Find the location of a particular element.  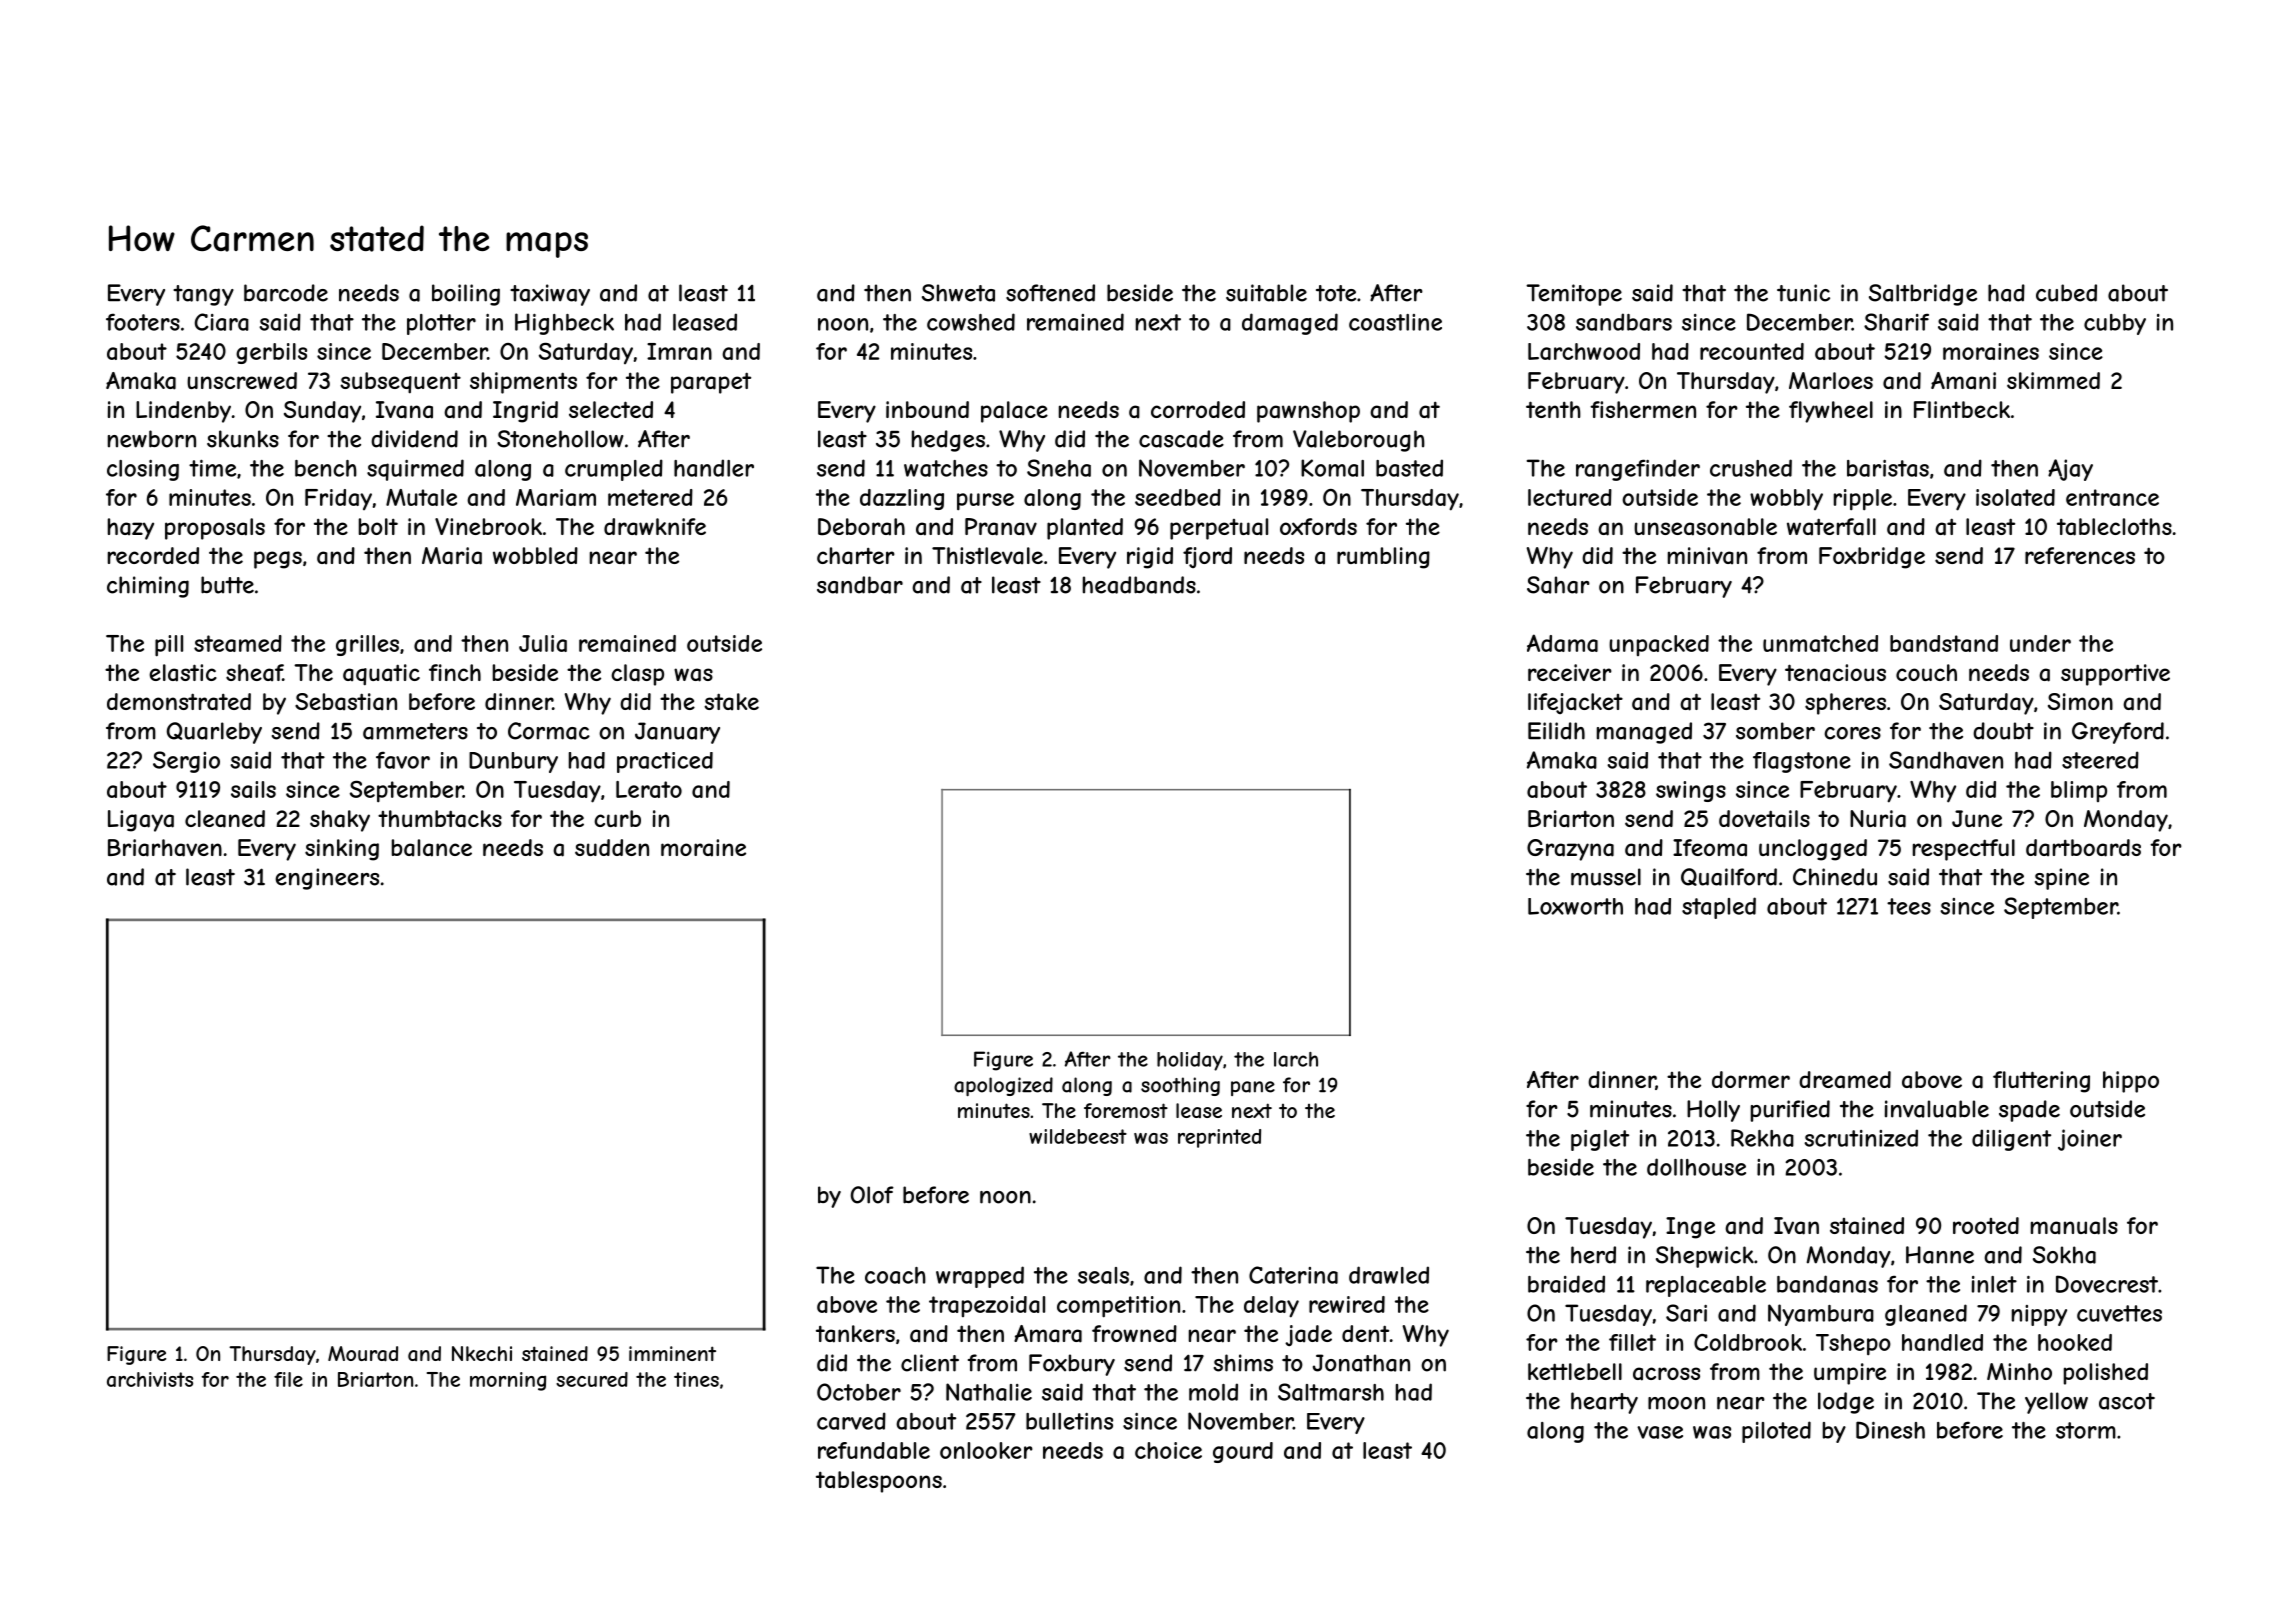

Ifeoma is located at coordinates (1710, 848).
